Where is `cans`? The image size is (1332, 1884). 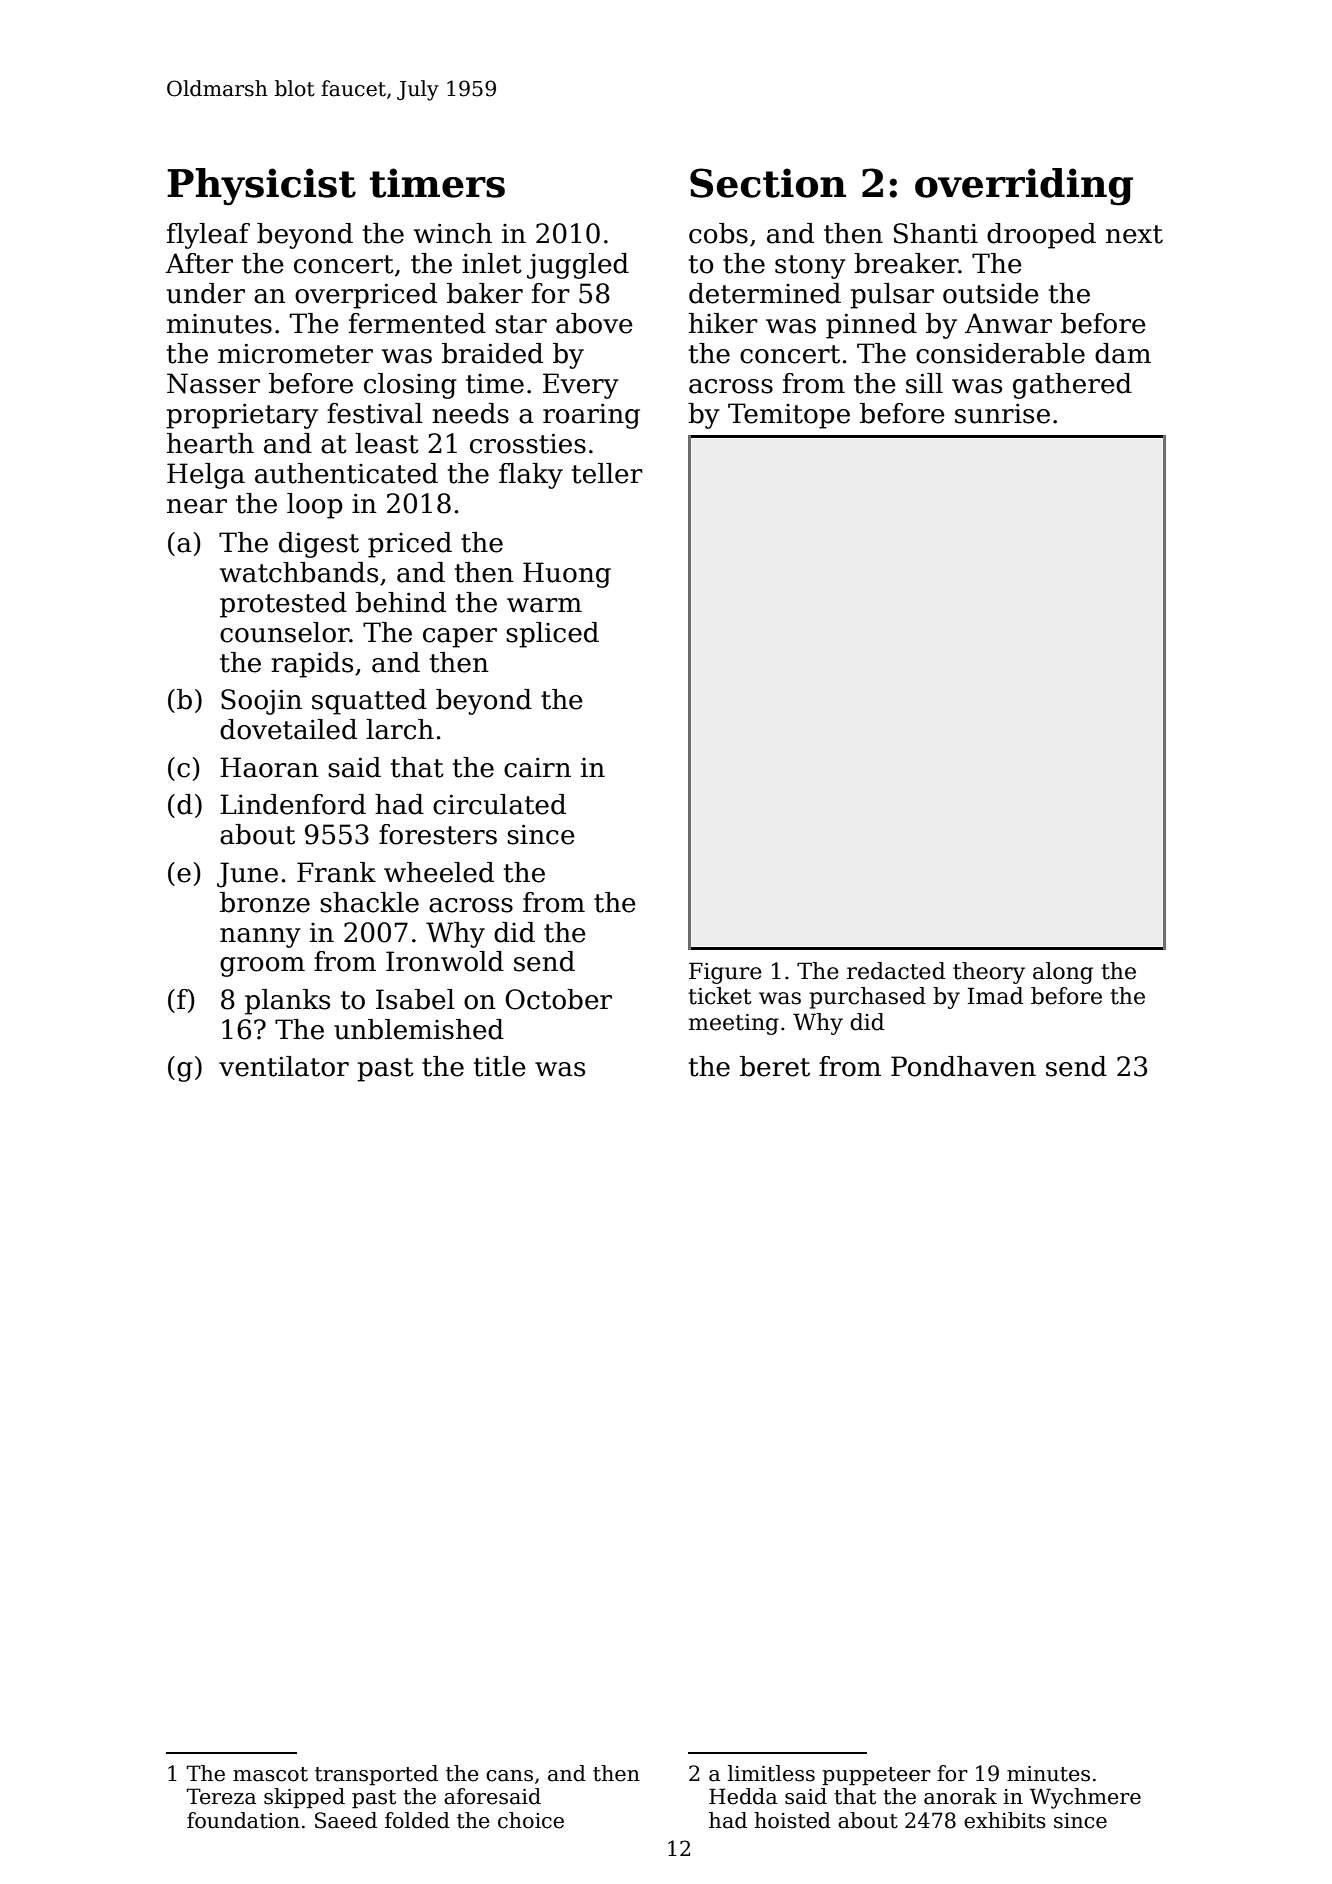 cans is located at coordinates (509, 1776).
